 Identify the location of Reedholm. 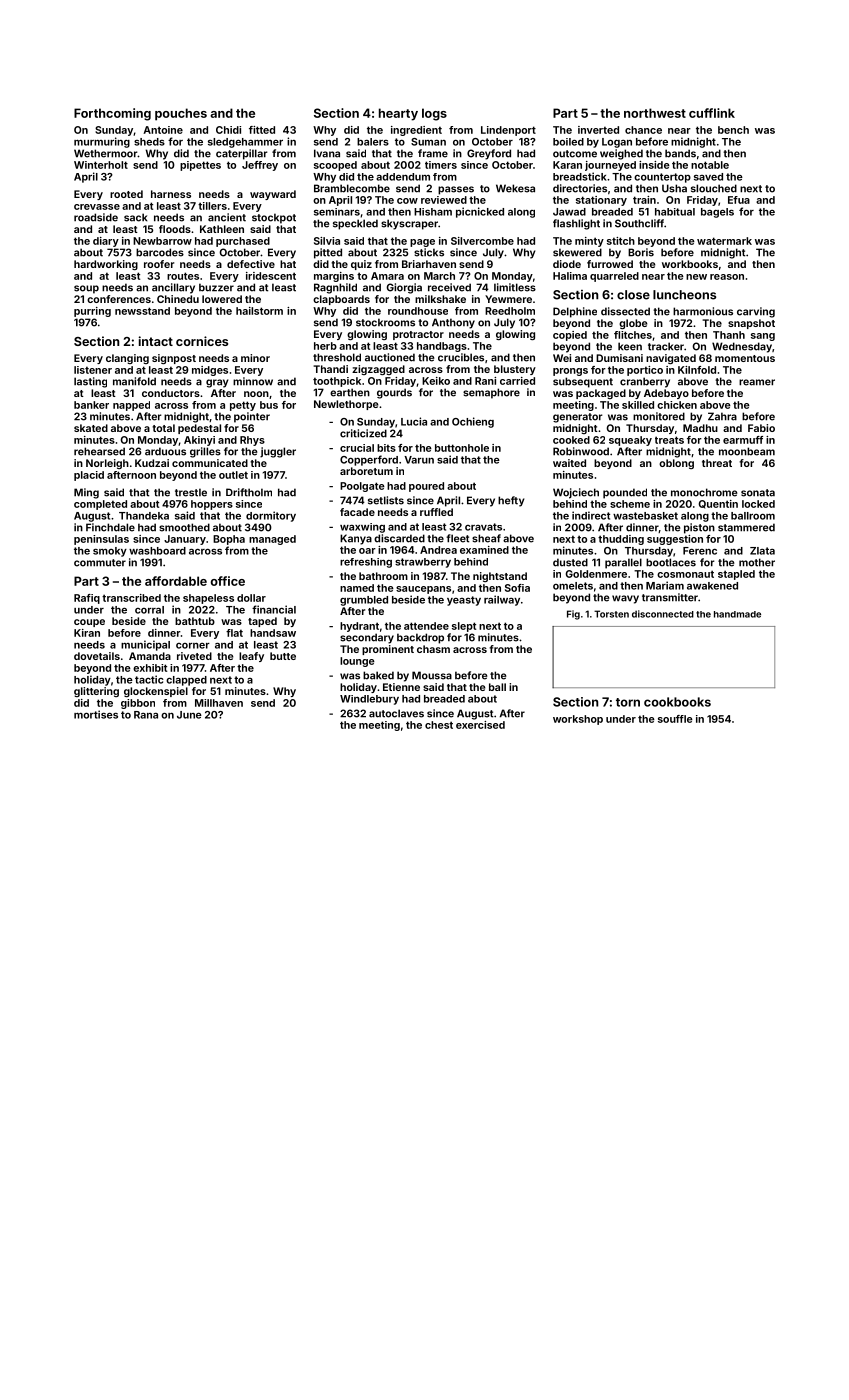
(510, 311).
